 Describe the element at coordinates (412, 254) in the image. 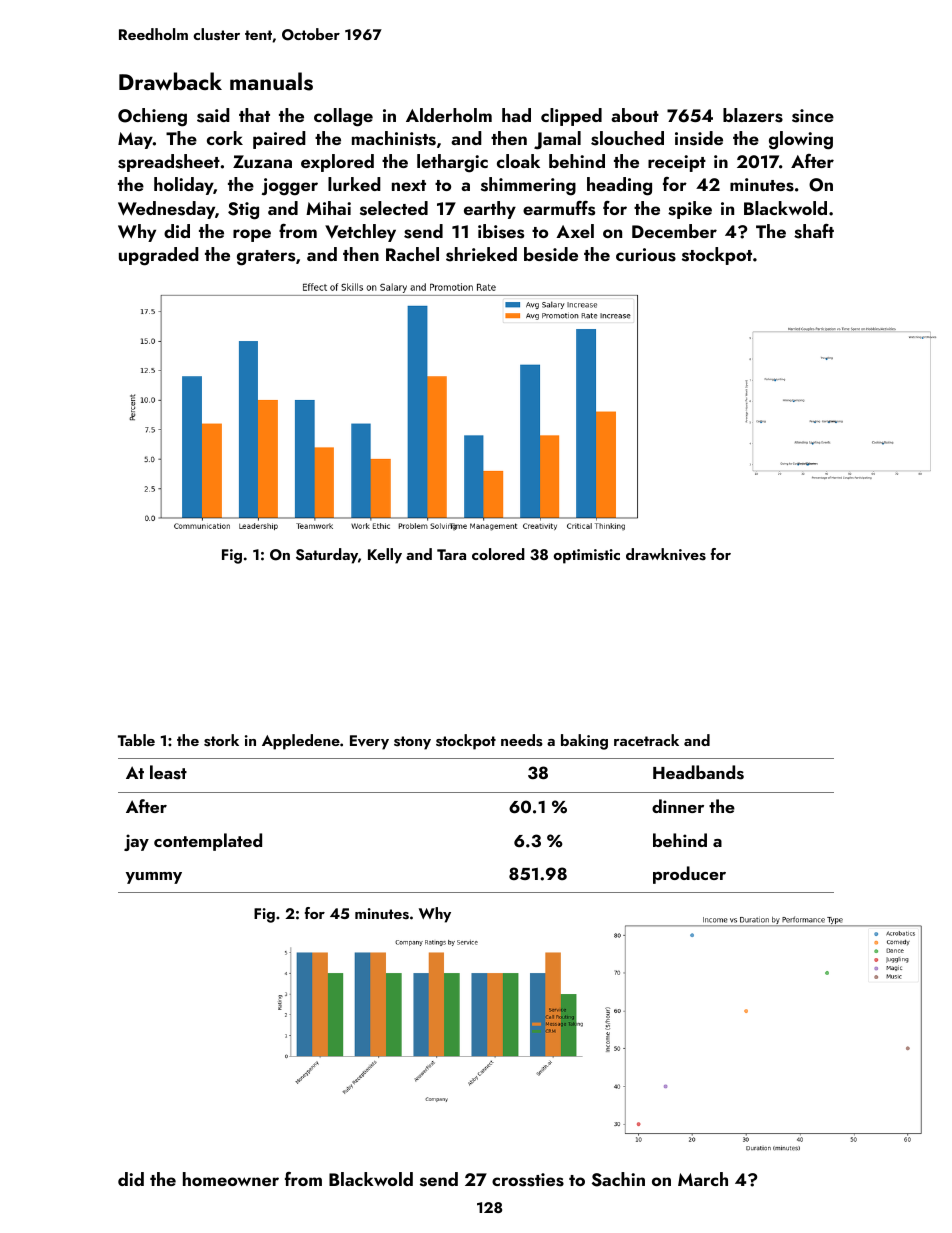

I see `Rachel` at that location.
